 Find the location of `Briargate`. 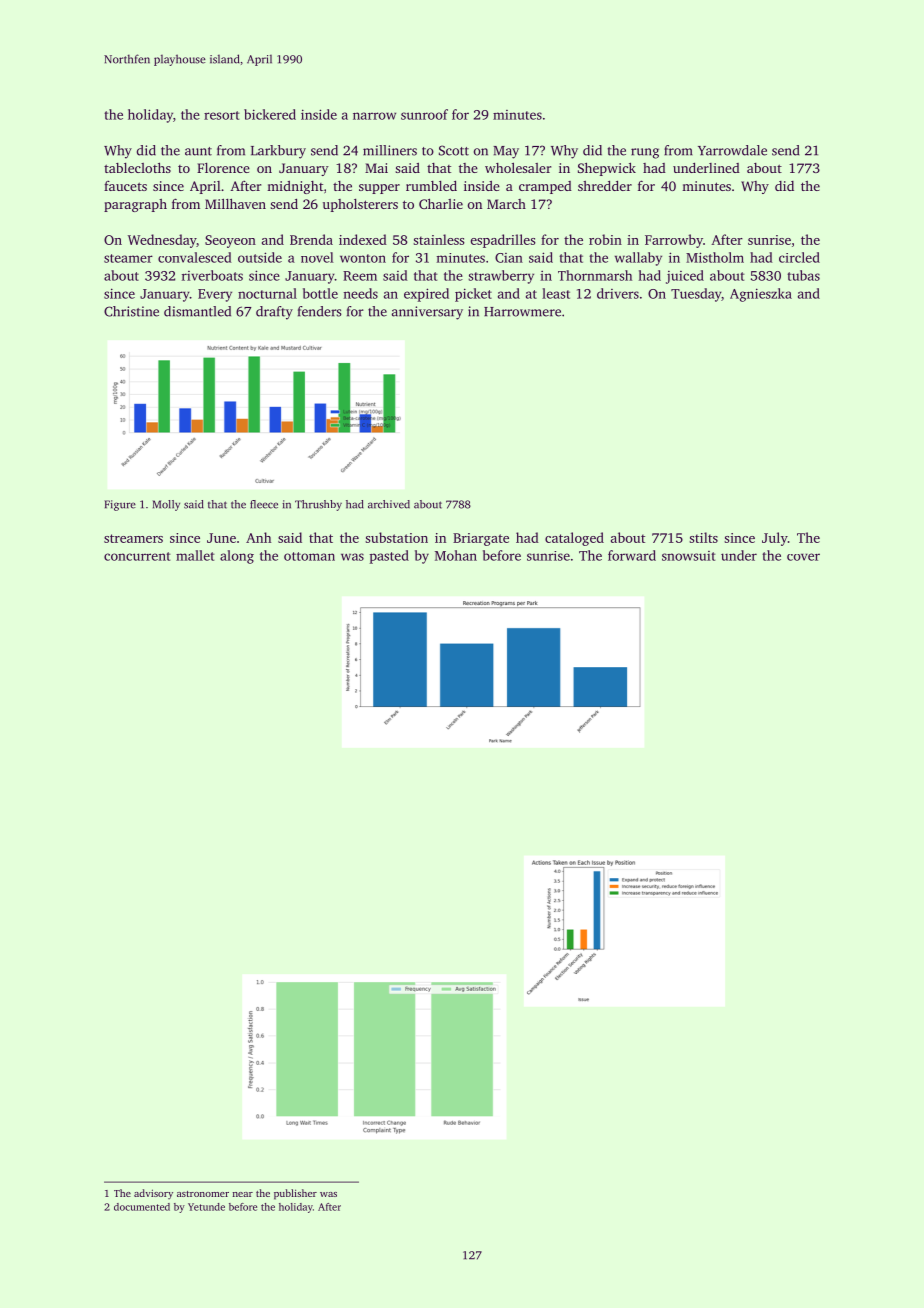

Briargate is located at coordinates (481, 539).
